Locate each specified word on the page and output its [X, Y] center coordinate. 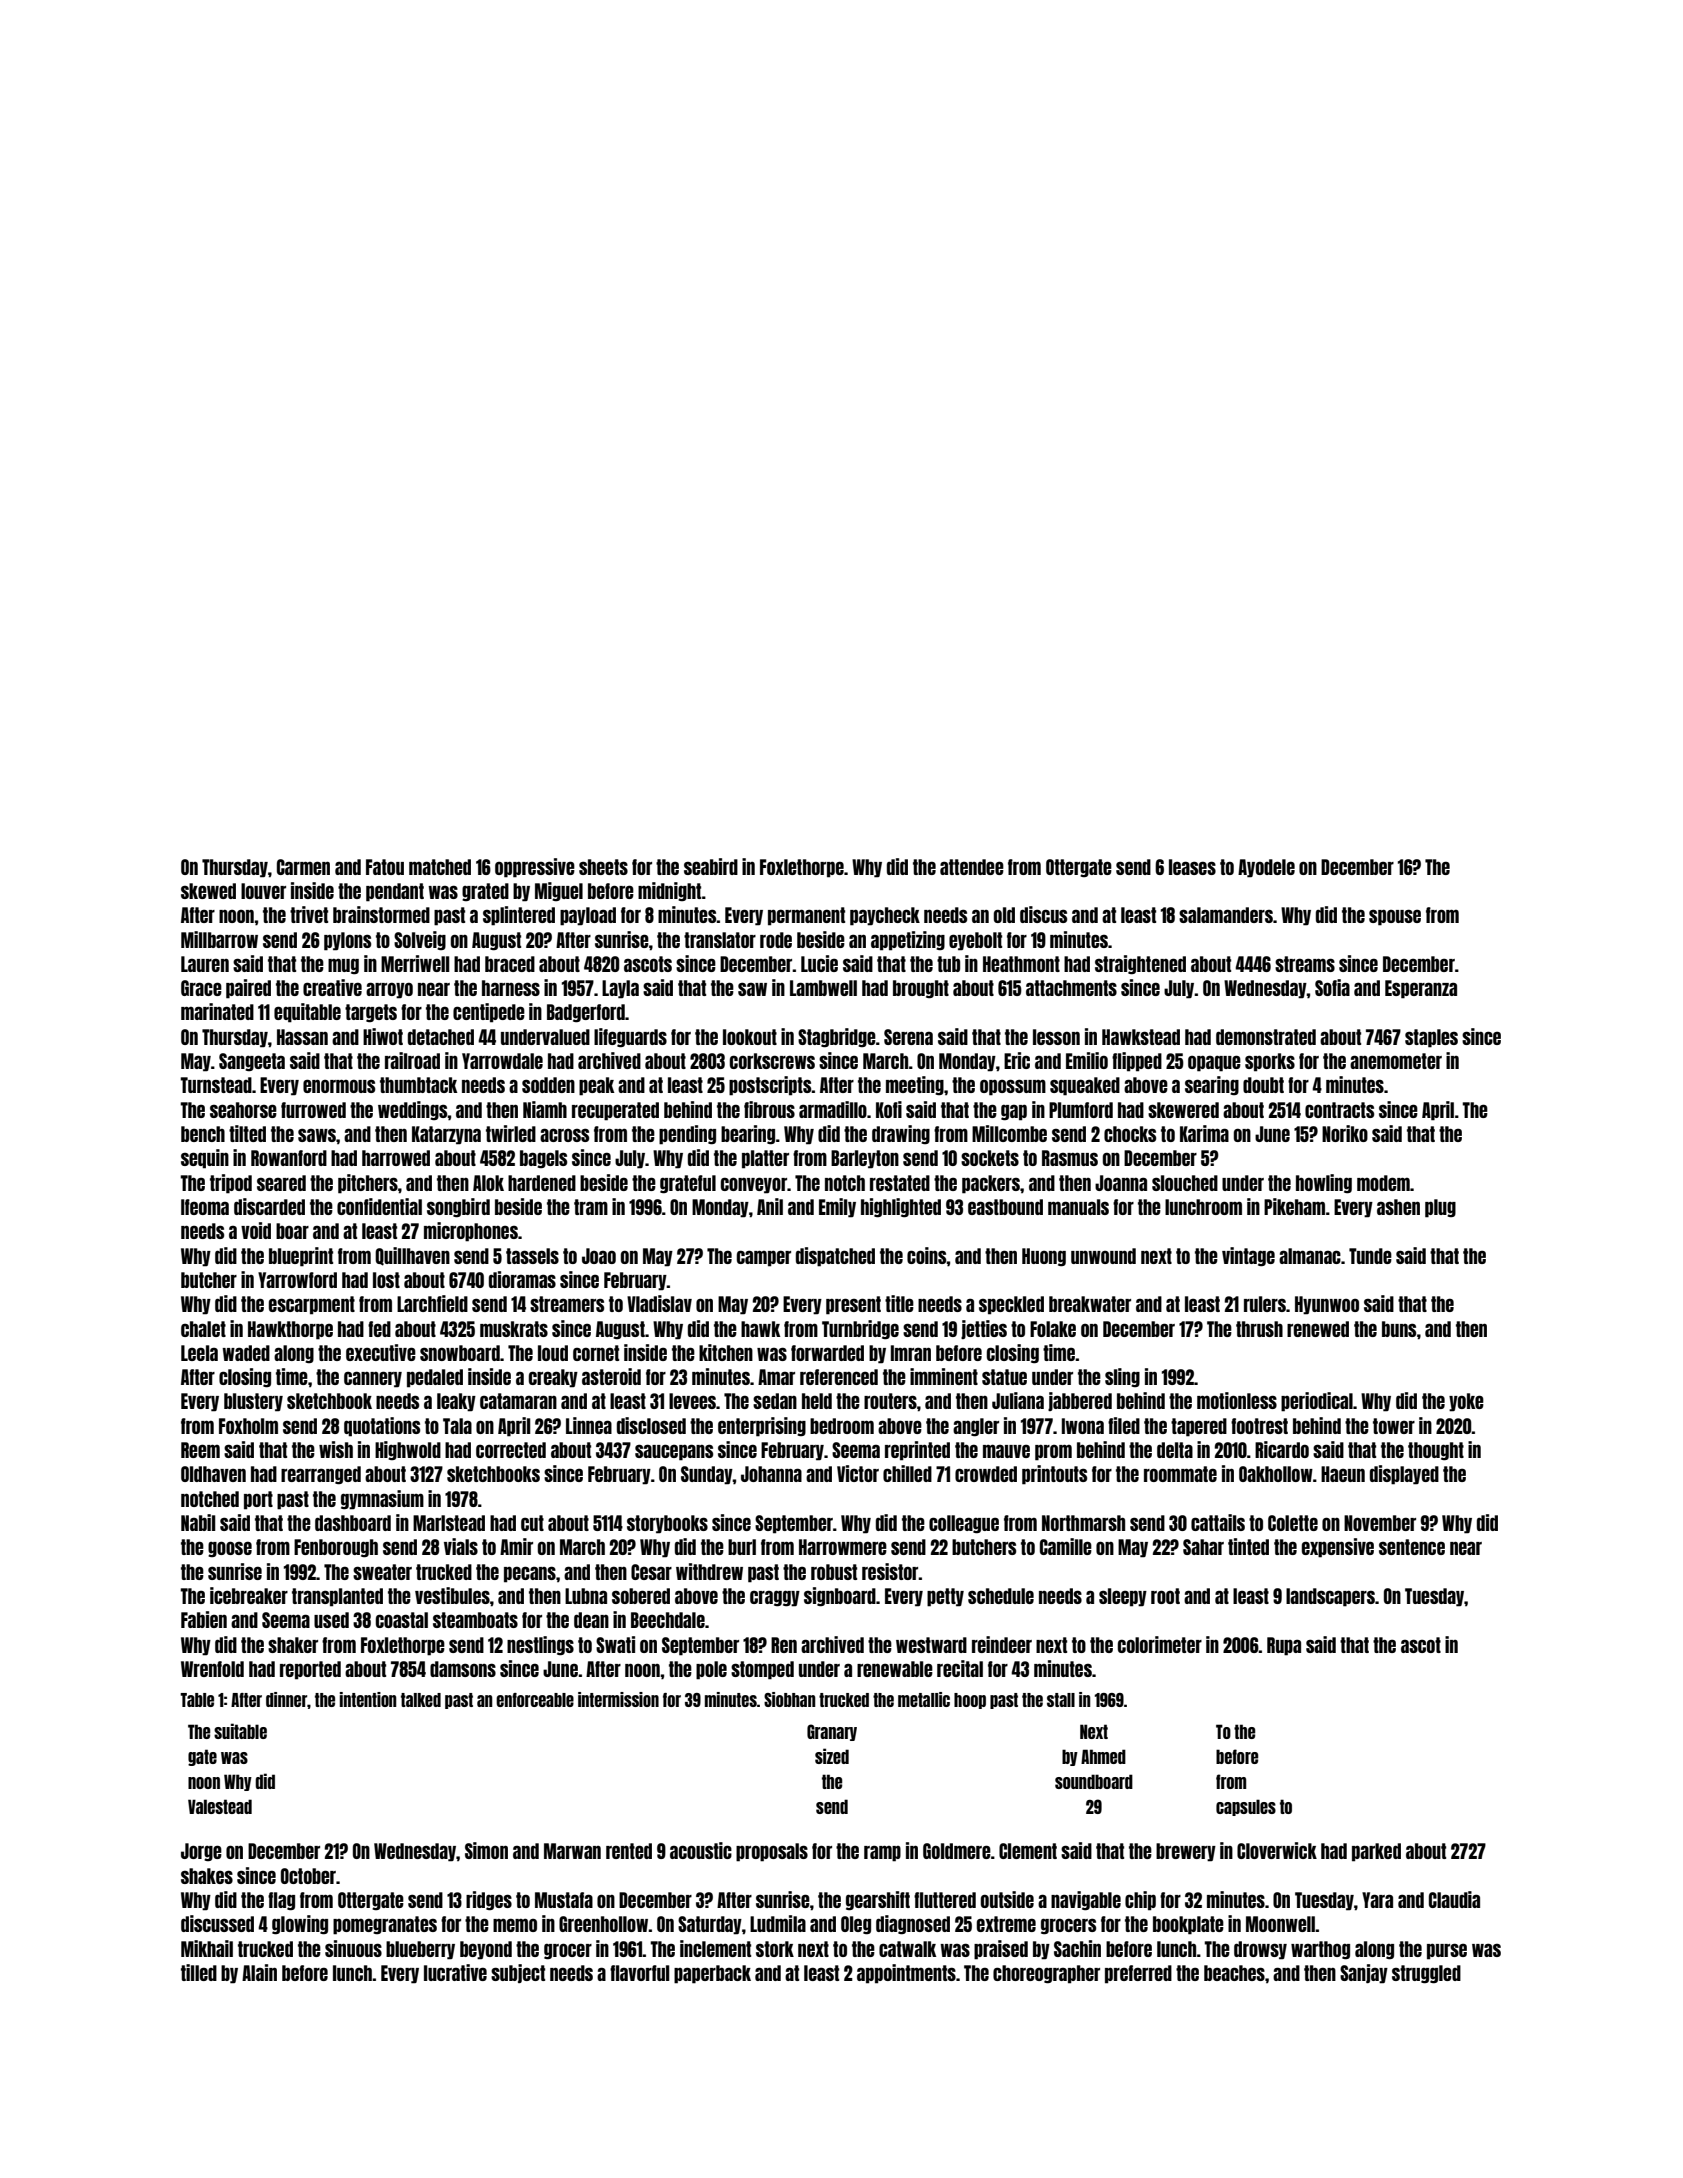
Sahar [1203, 1547]
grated [485, 892]
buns [1399, 1329]
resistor [890, 1571]
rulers [1265, 1304]
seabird [711, 866]
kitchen [726, 1352]
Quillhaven [412, 1256]
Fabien [204, 1619]
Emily [837, 1208]
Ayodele [1266, 868]
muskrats [514, 1329]
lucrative [455, 1972]
